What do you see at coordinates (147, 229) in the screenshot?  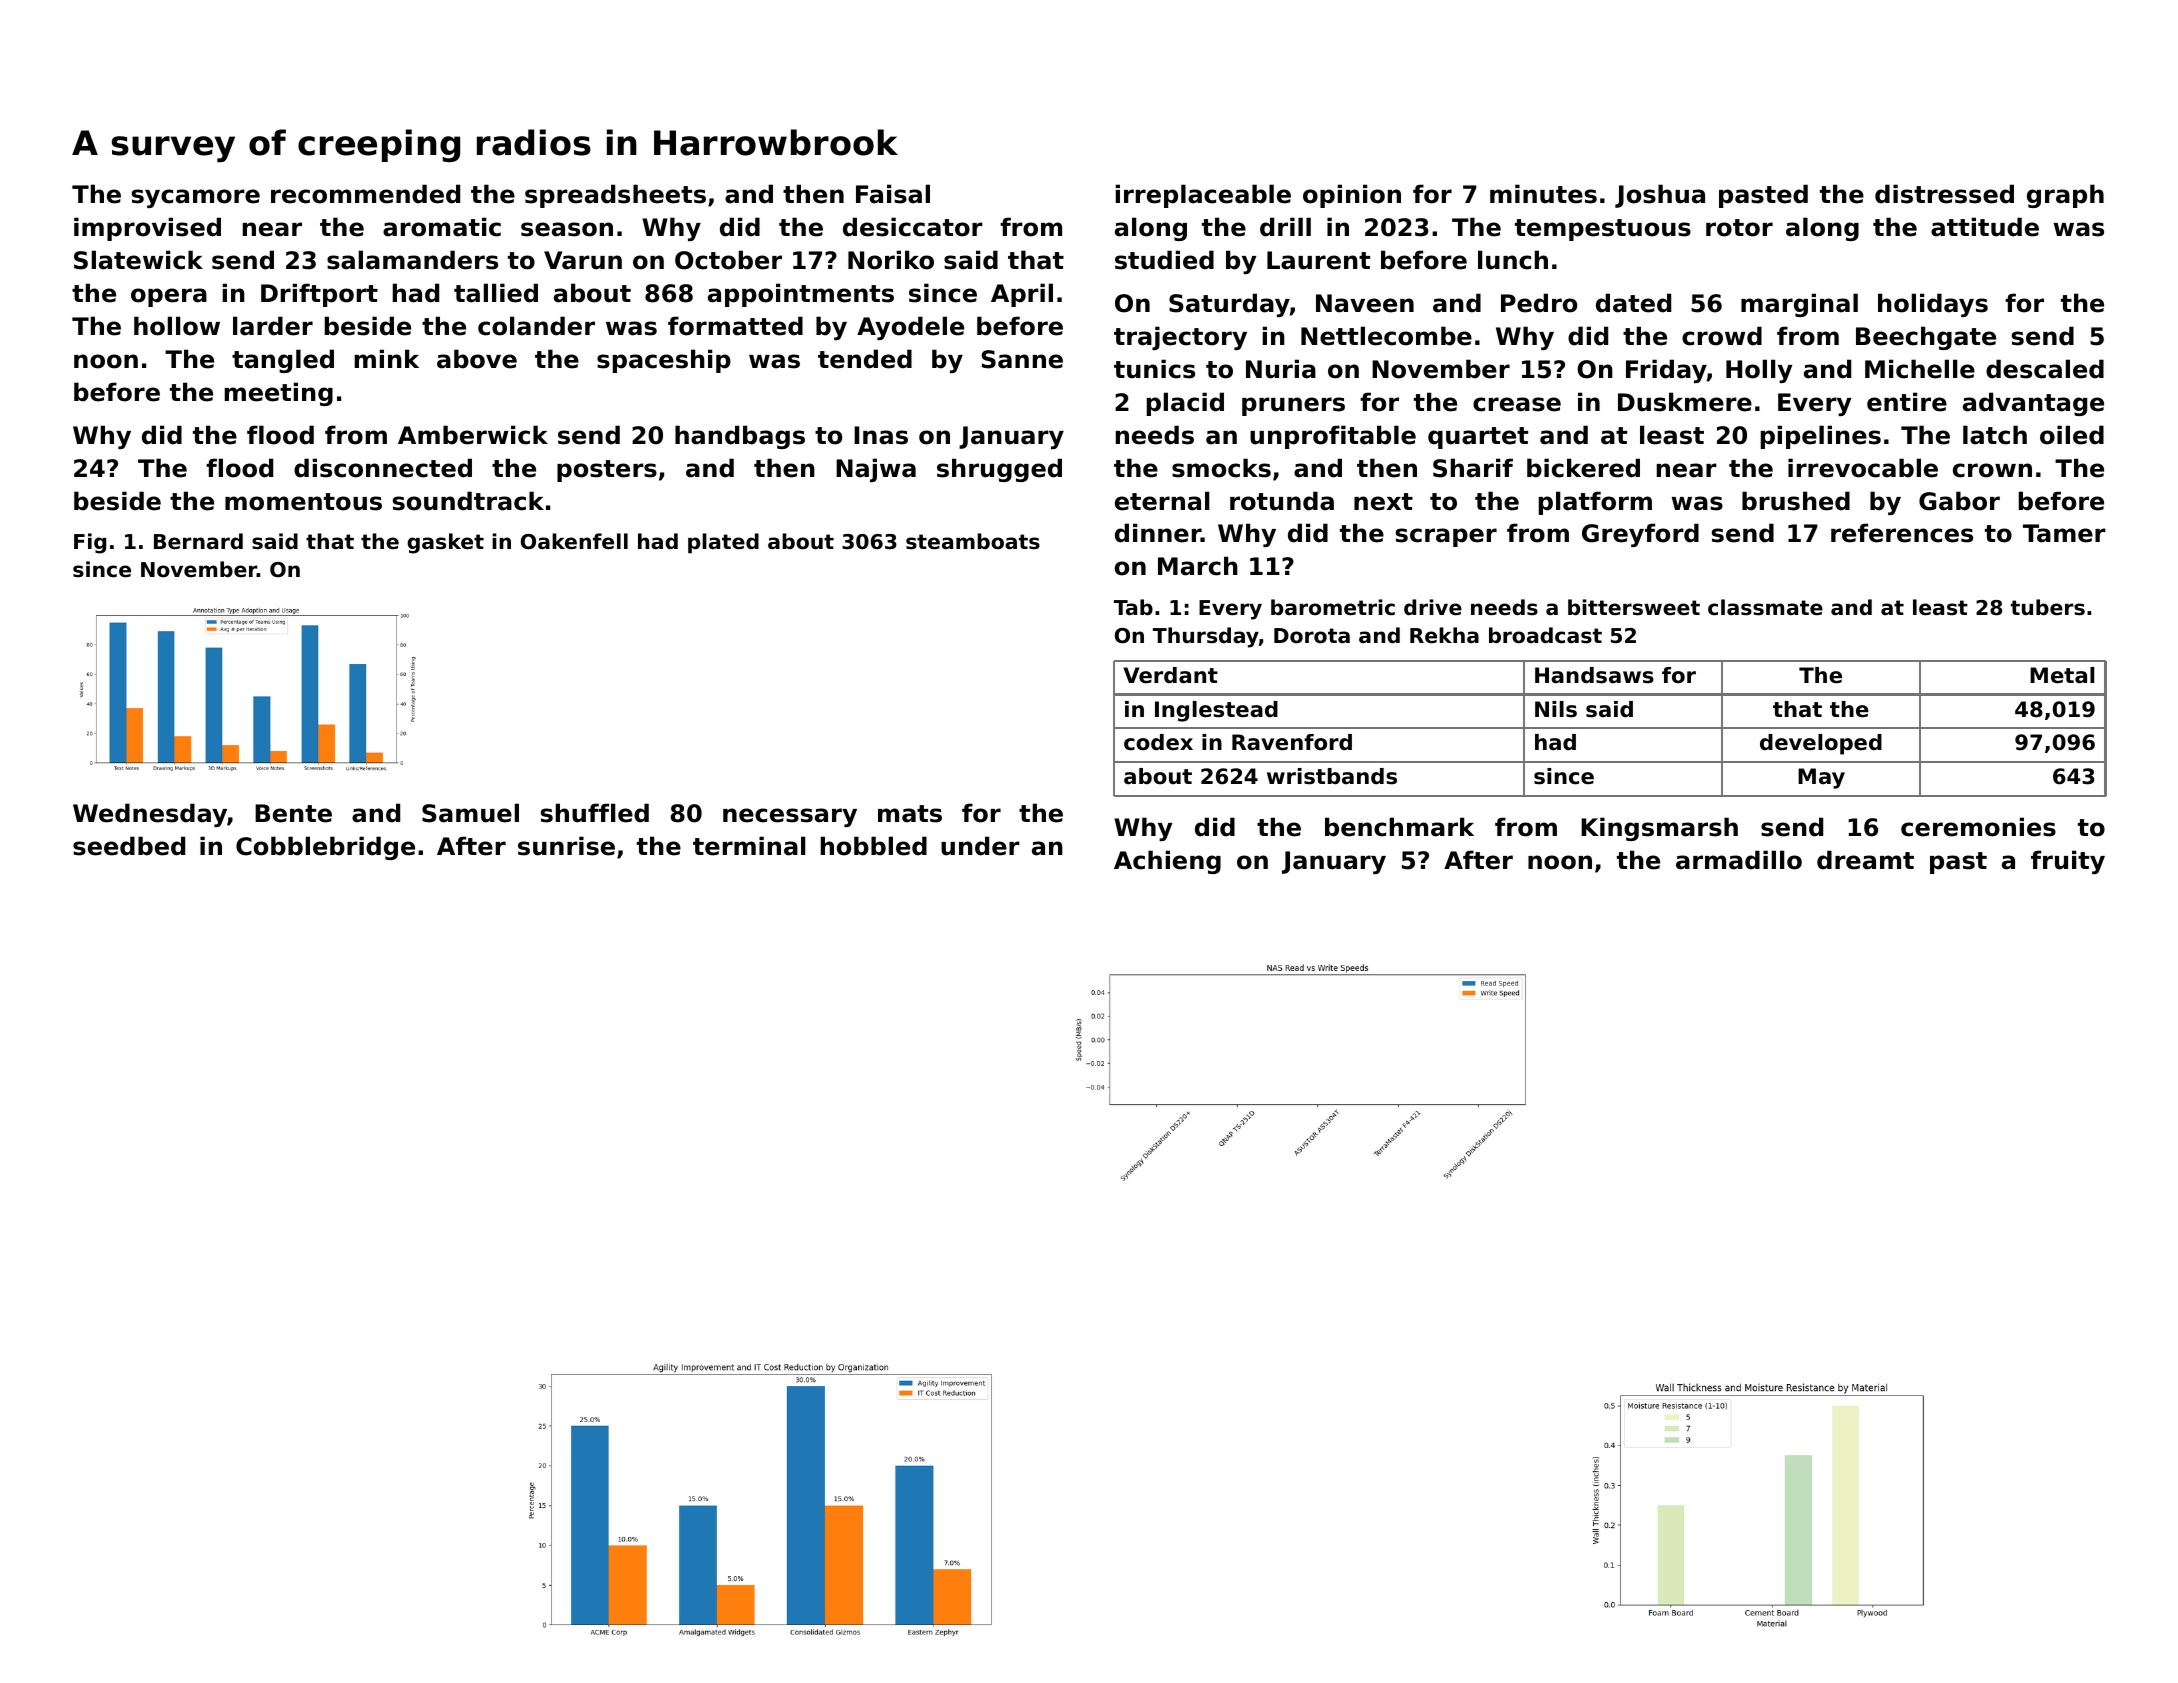 I see `improvised` at bounding box center [147, 229].
